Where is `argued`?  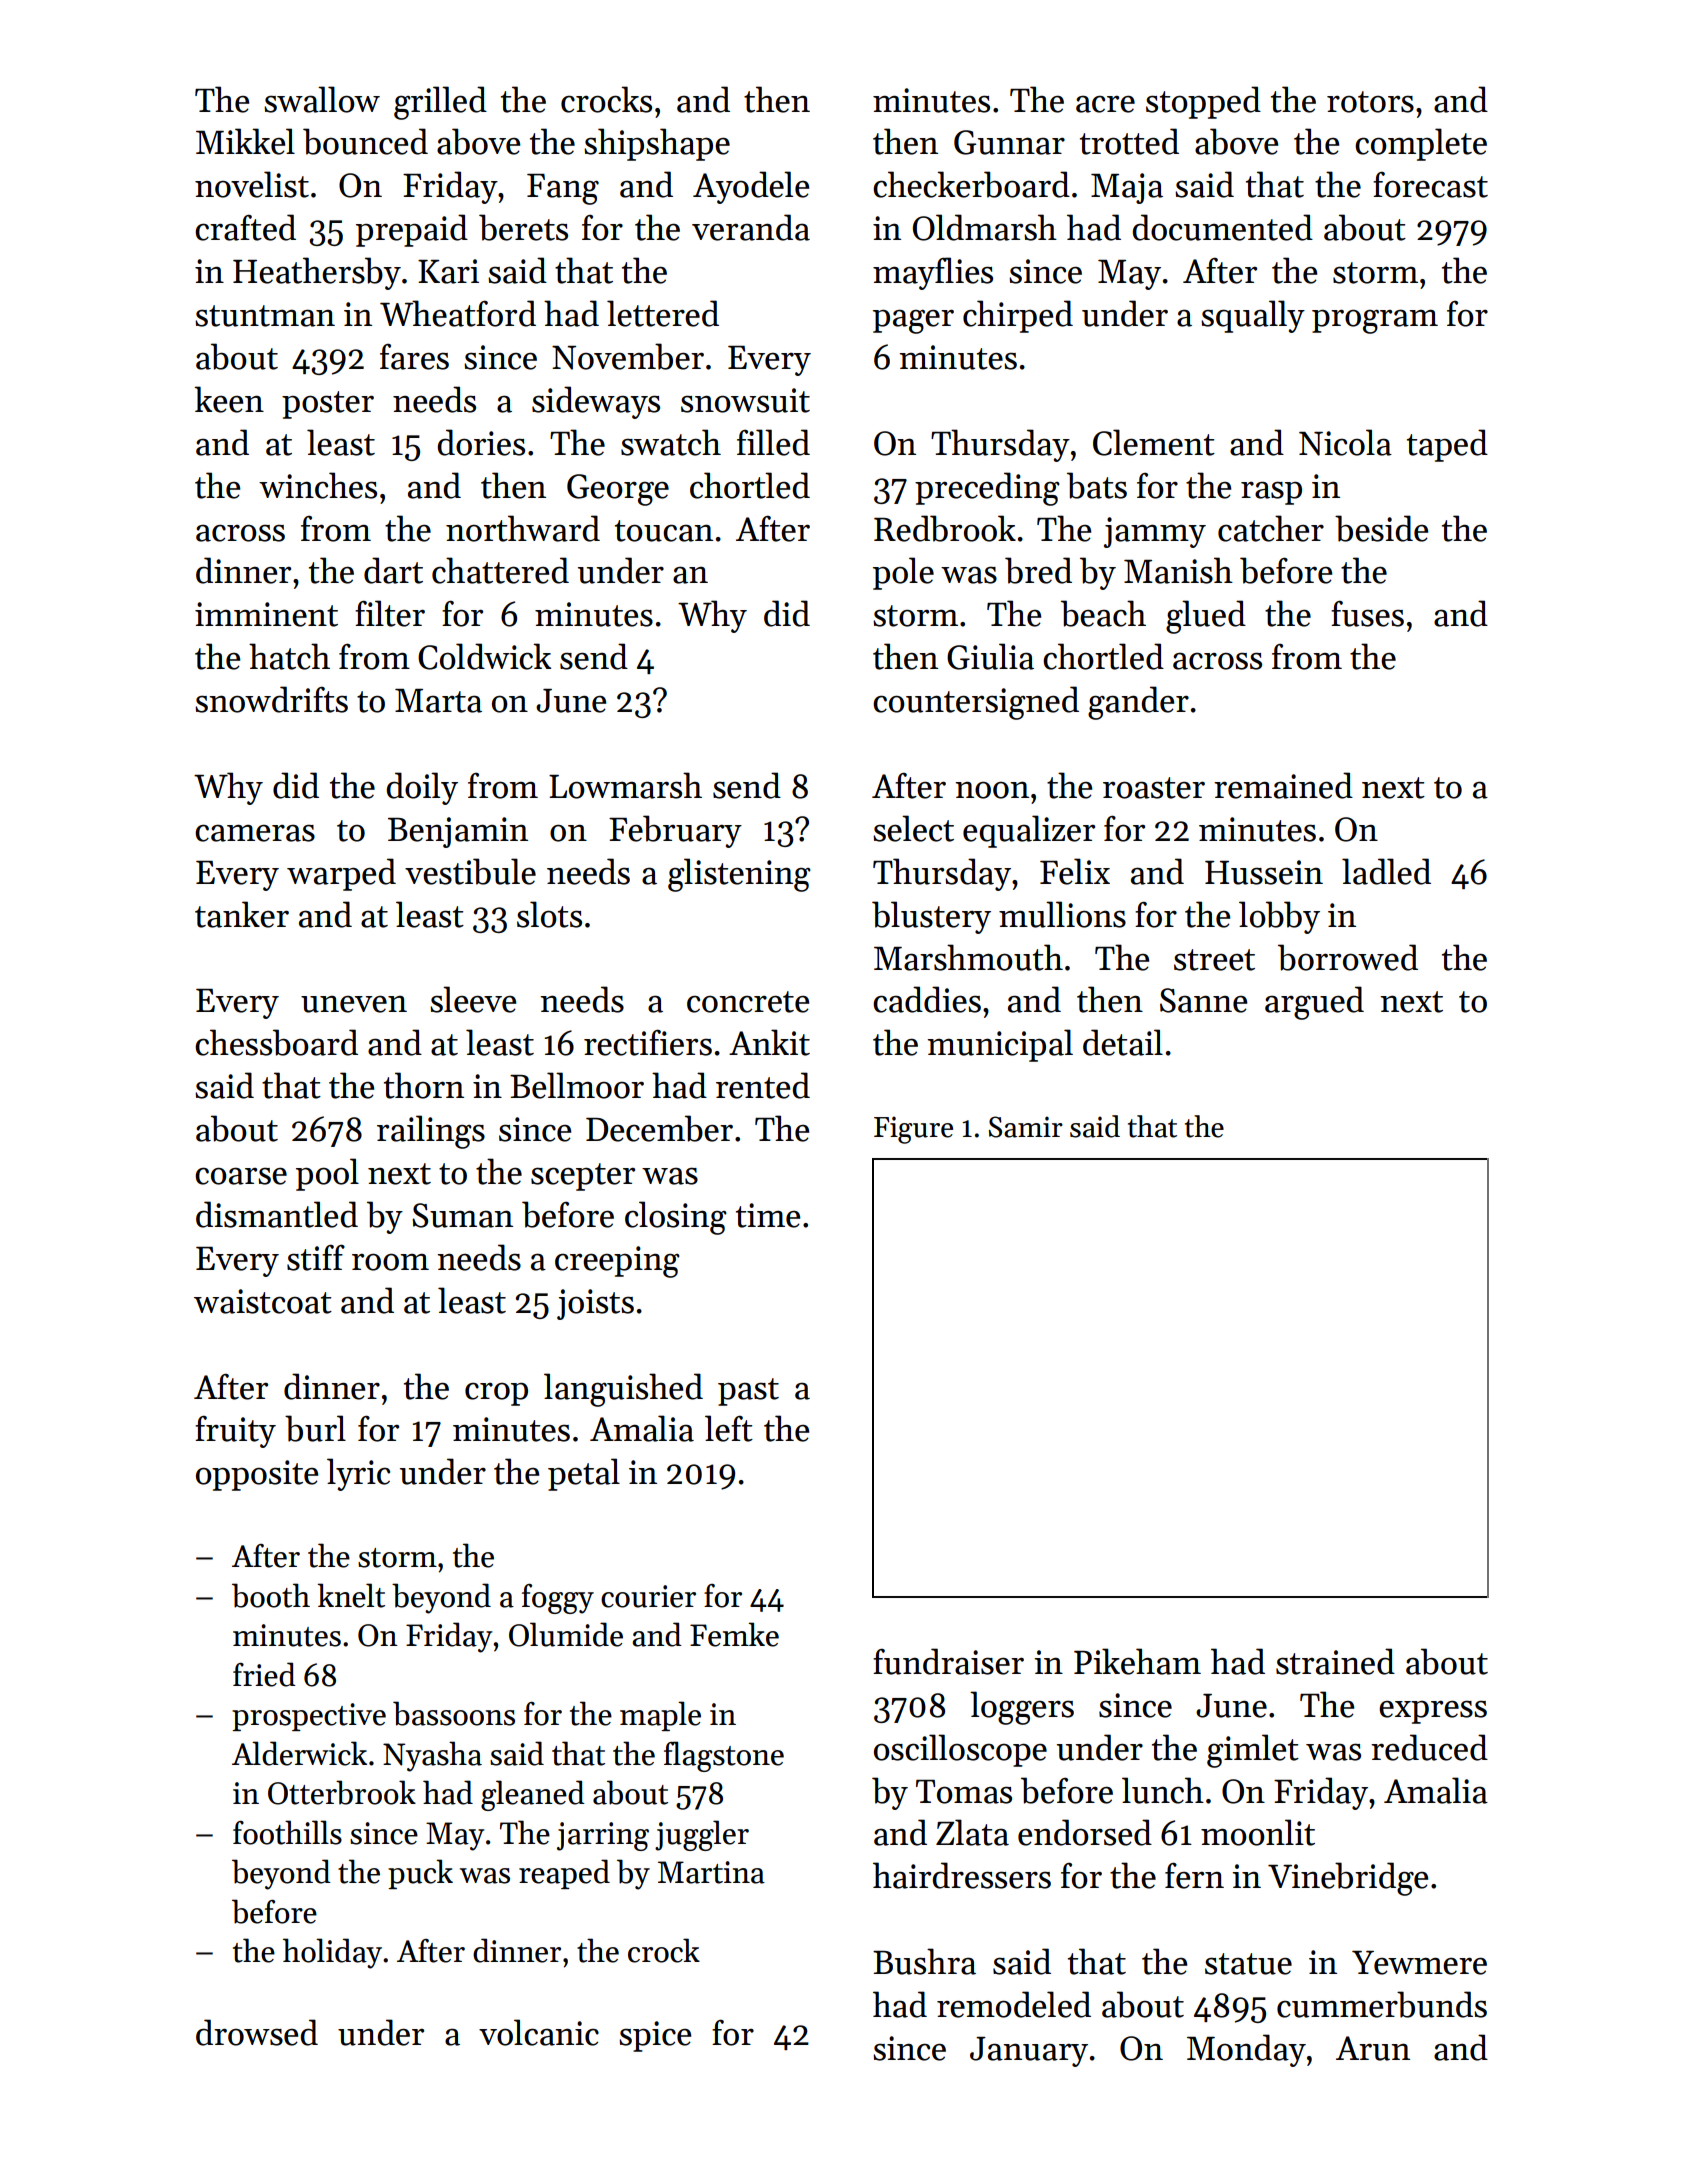
argued is located at coordinates (1314, 1003).
